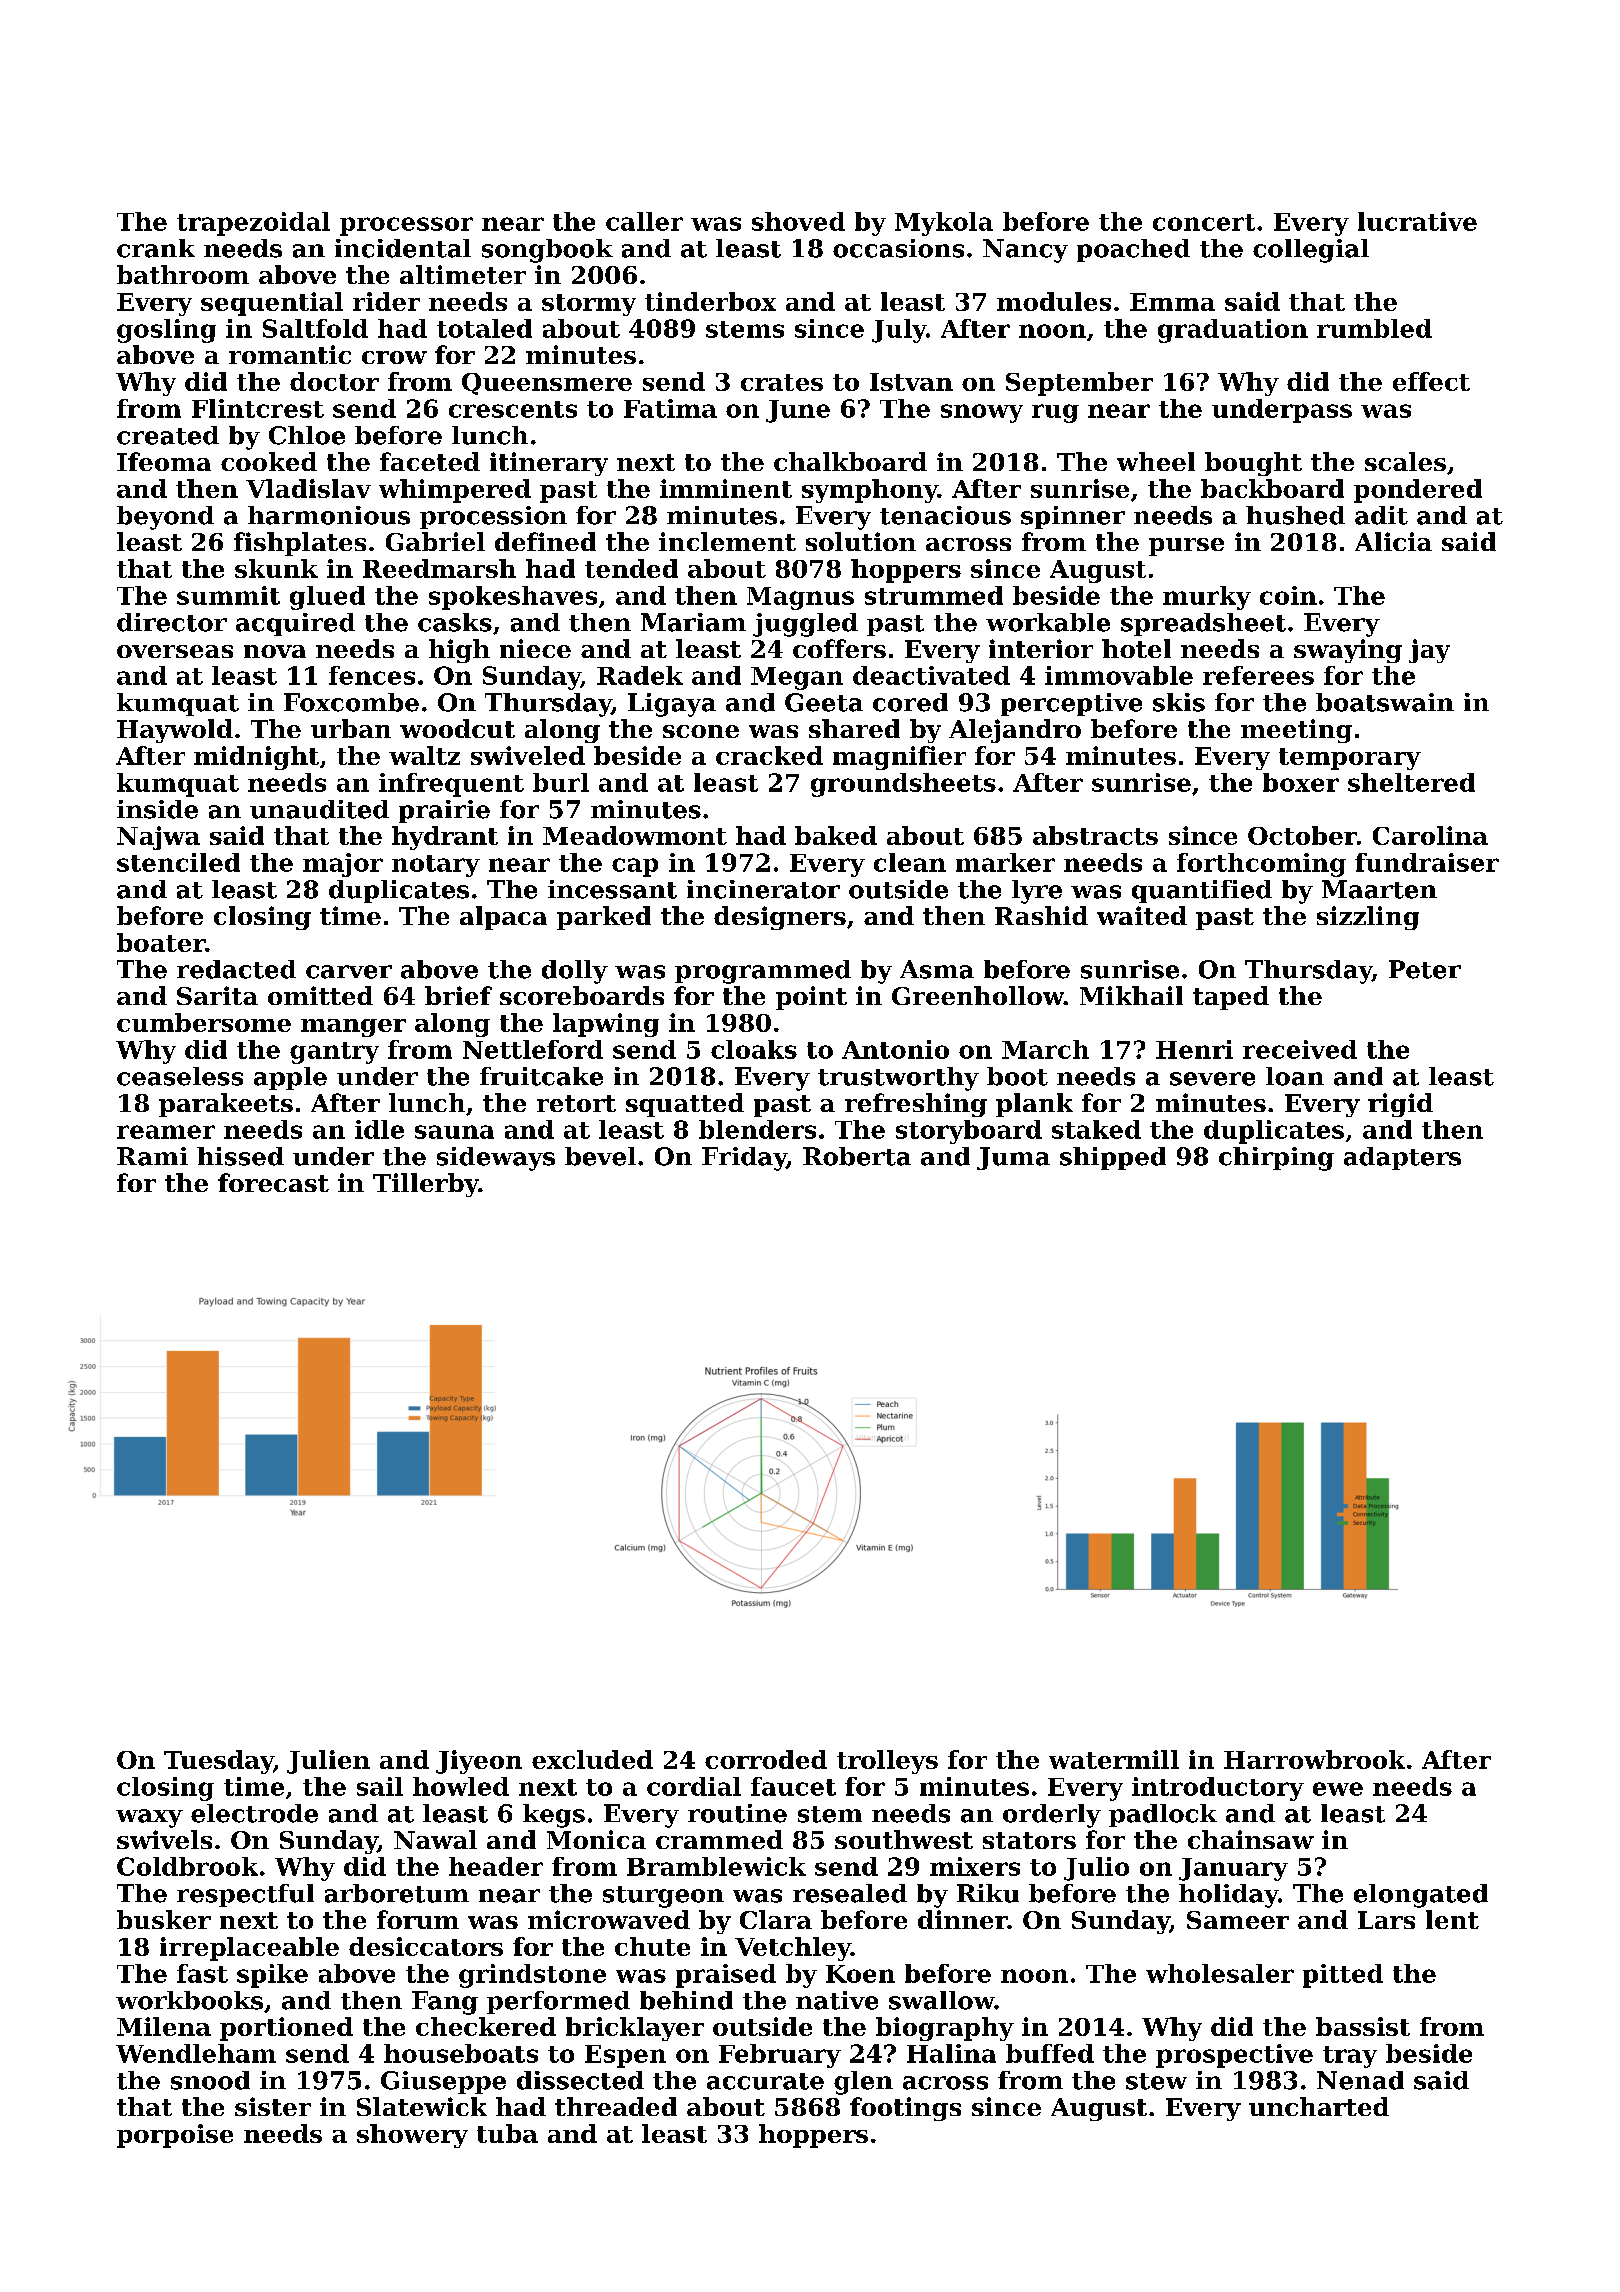 Image resolution: width=1620 pixels, height=2292 pixels. Describe the element at coordinates (1172, 302) in the page. I see `Emma` at that location.
